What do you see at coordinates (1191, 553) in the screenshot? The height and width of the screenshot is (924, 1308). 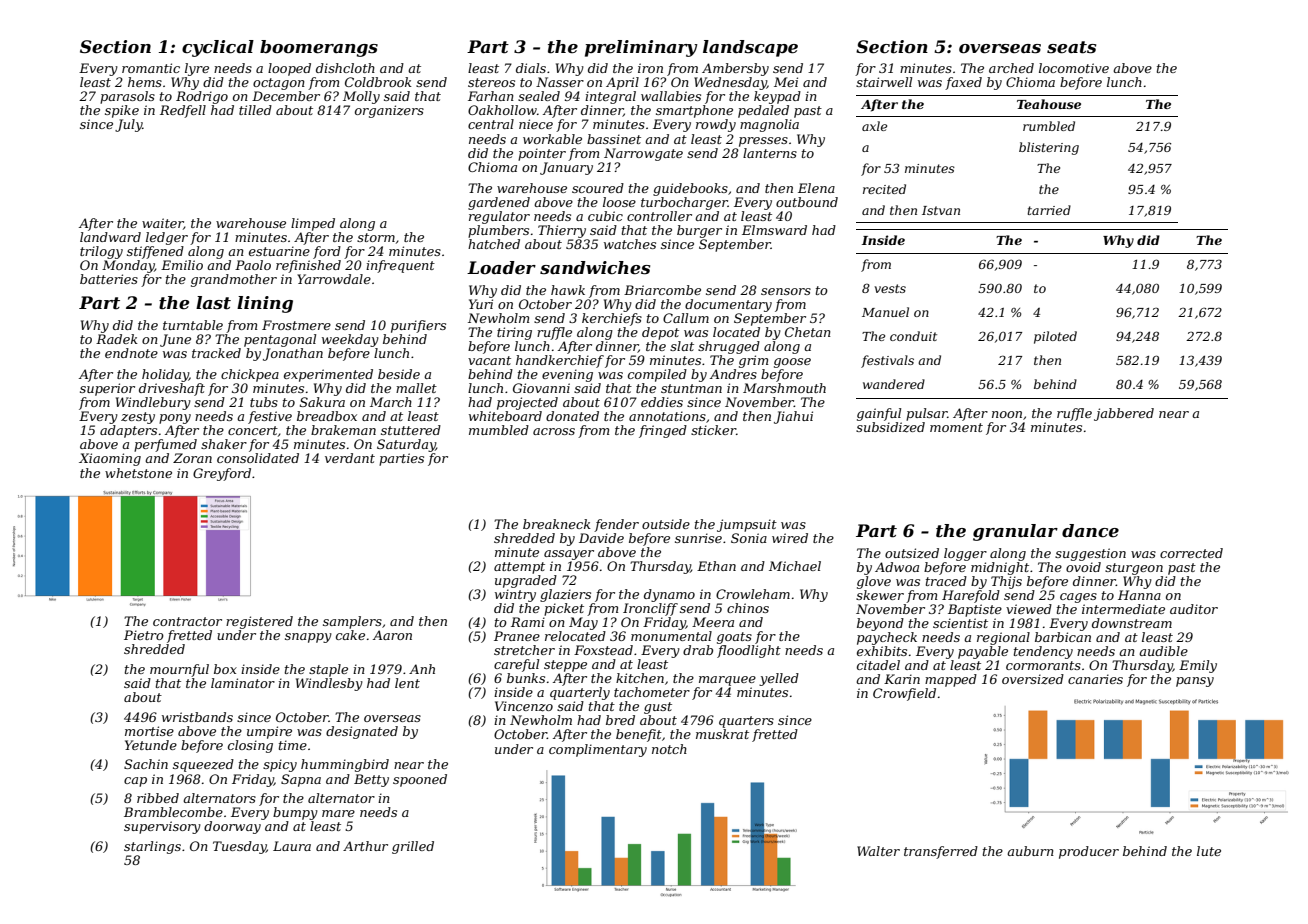 I see `corrected` at bounding box center [1191, 553].
